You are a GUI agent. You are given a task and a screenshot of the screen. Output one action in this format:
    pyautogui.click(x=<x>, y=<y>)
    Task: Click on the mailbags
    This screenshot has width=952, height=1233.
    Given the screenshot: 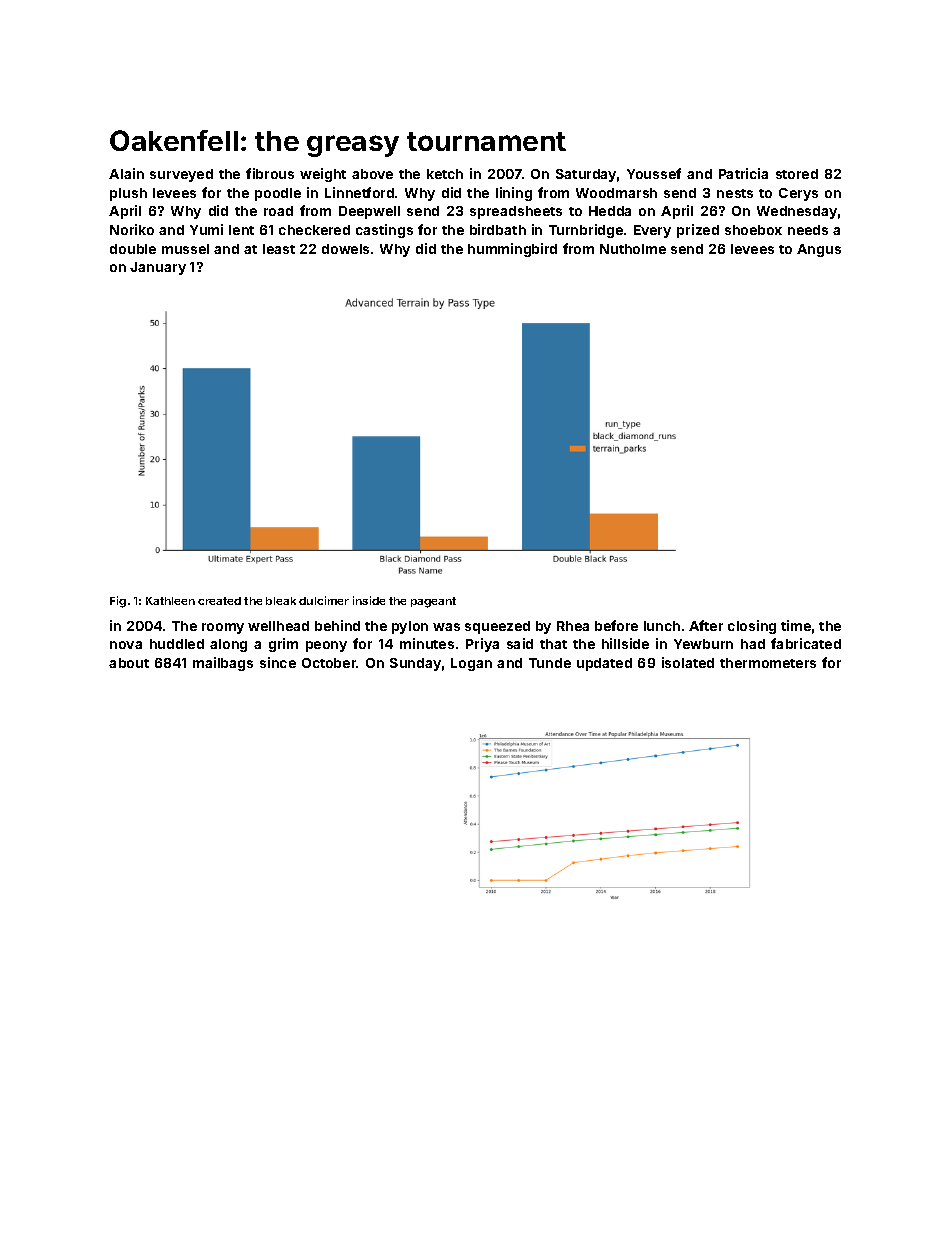 What is the action you would take?
    pyautogui.click(x=223, y=664)
